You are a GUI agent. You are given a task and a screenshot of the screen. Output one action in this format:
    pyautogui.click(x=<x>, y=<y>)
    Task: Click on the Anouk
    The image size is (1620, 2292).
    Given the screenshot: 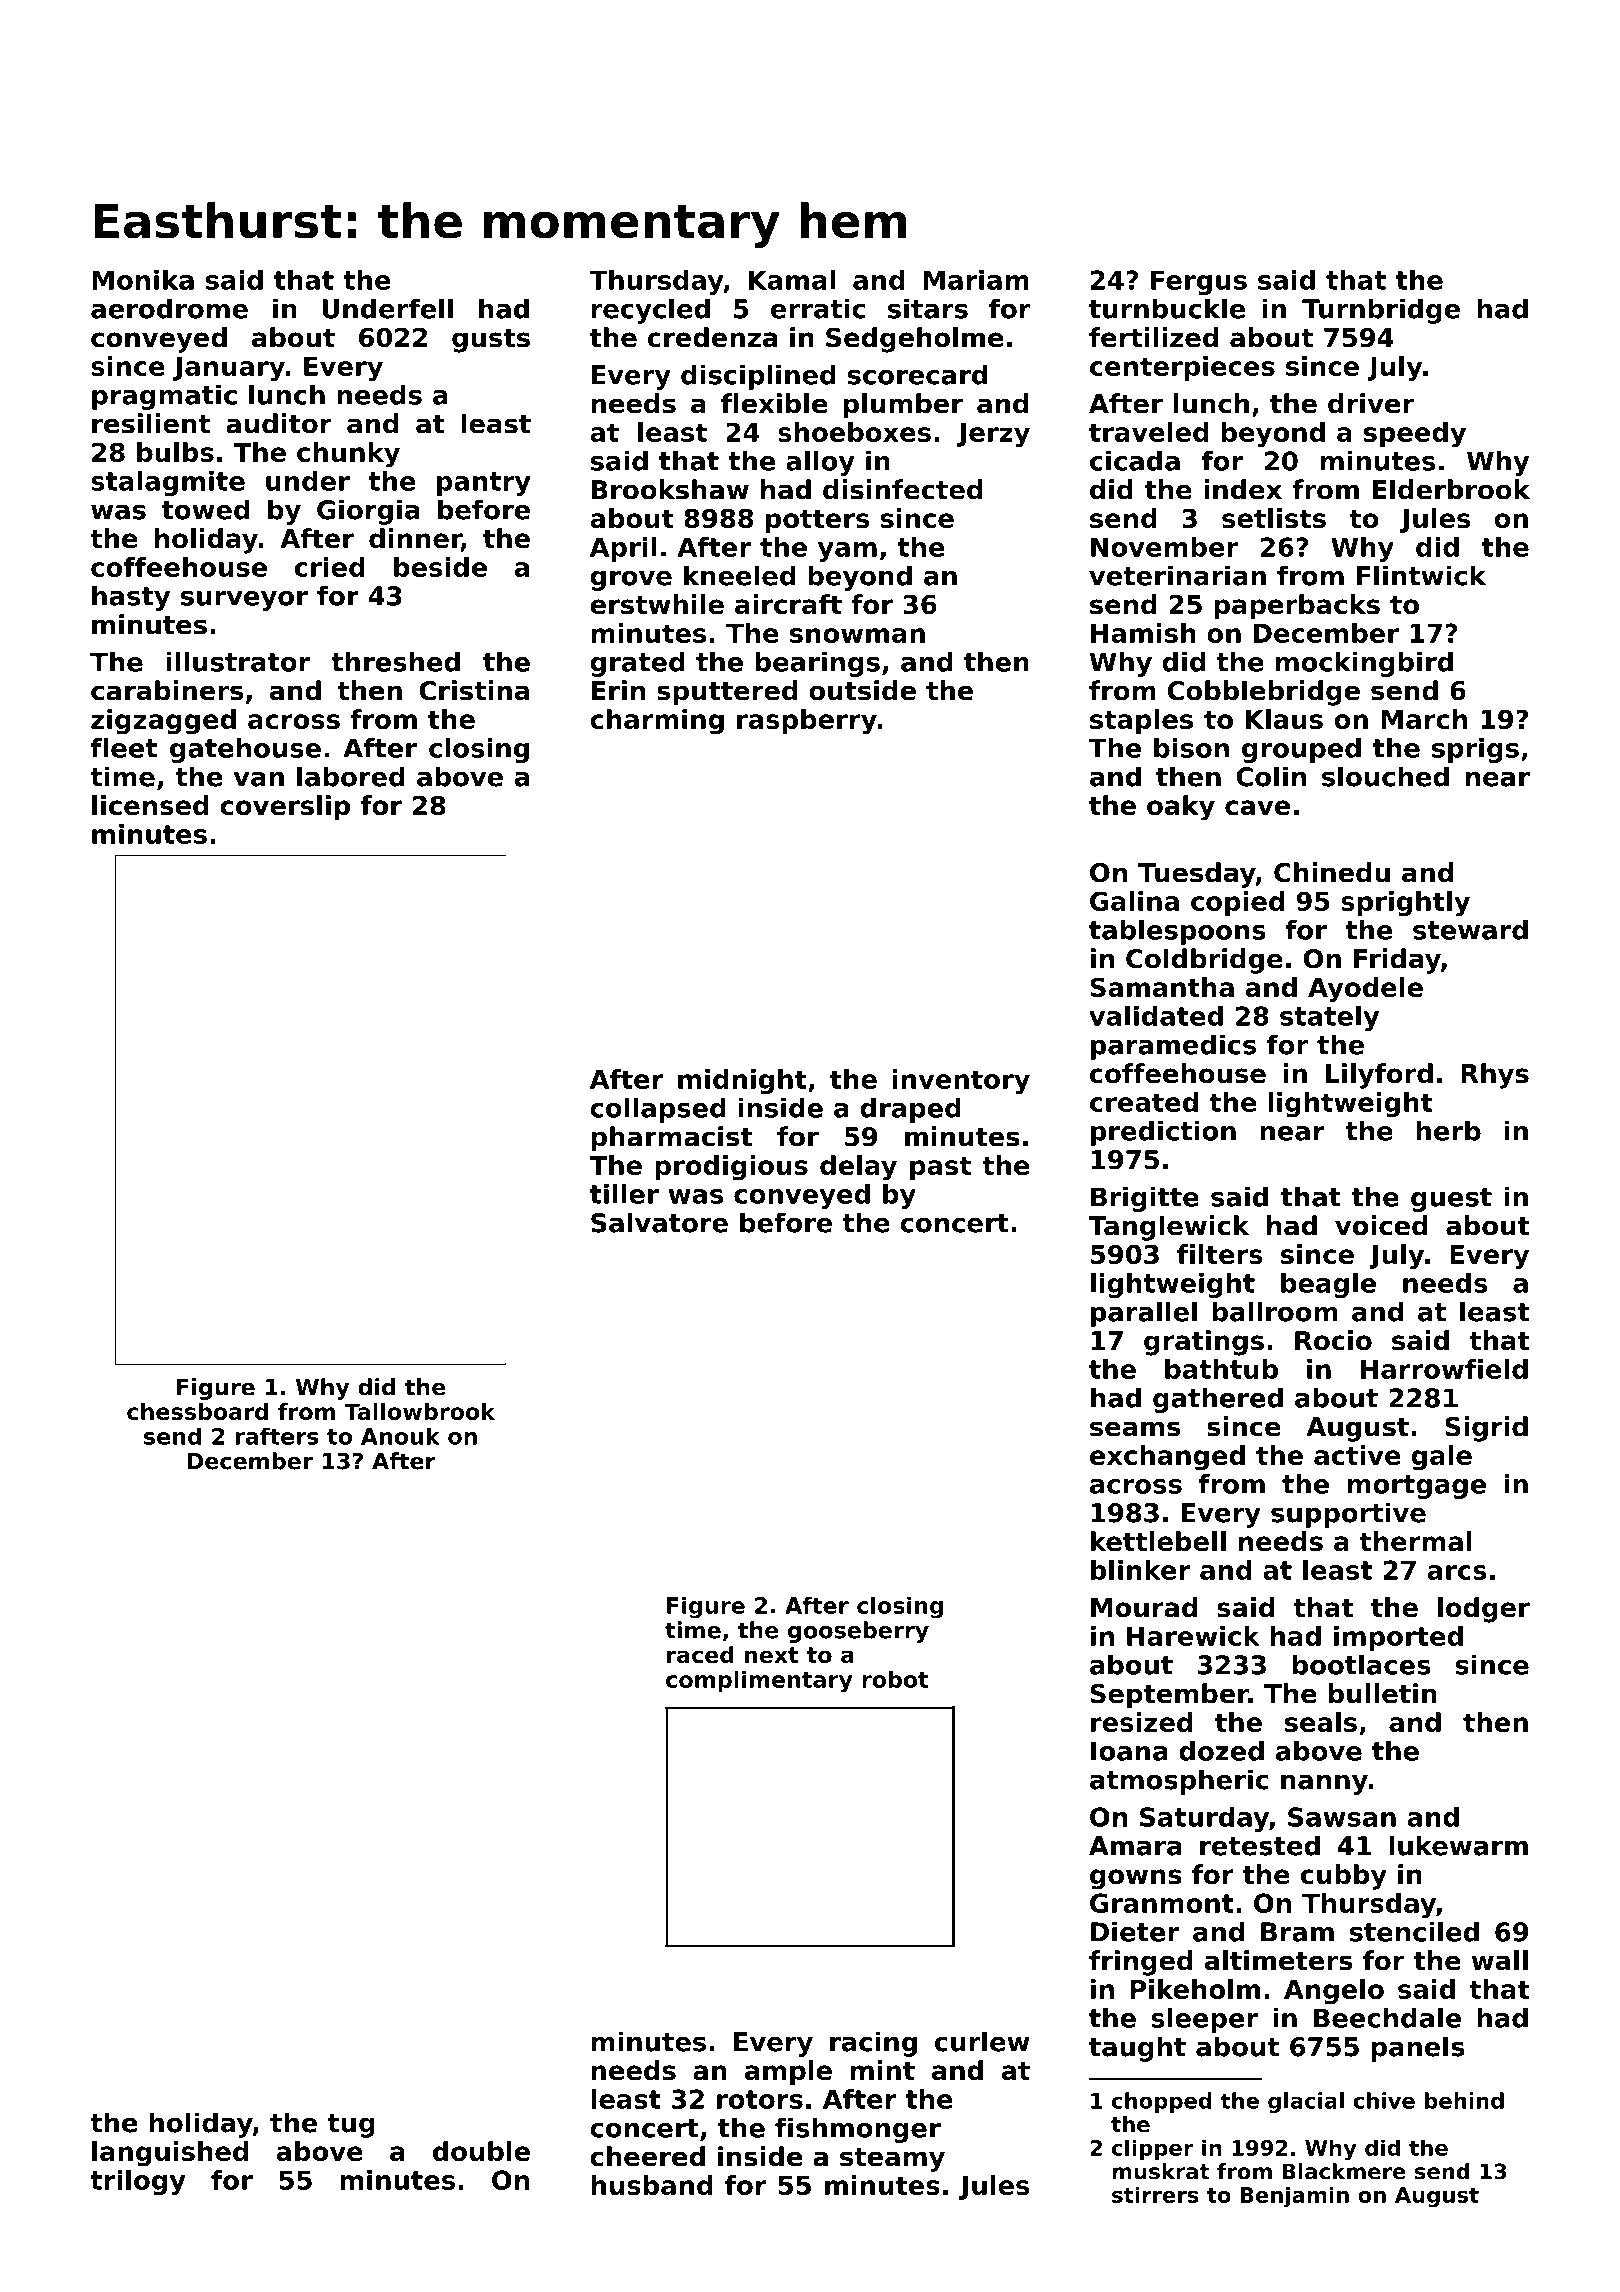 What is the action you would take?
    pyautogui.click(x=400, y=1436)
